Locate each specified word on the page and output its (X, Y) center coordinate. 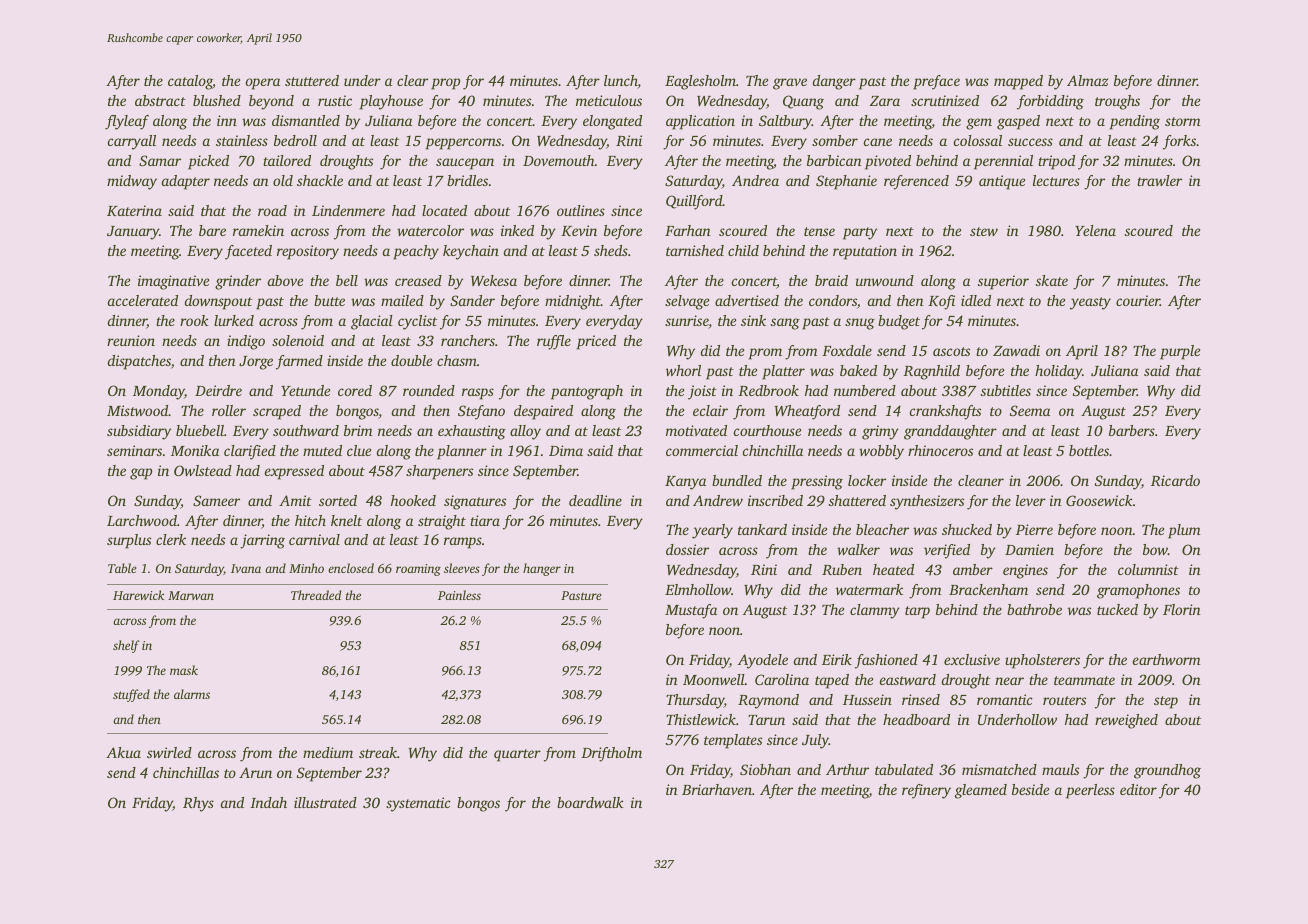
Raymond (768, 701)
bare (212, 230)
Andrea (755, 180)
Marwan (191, 595)
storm (1182, 121)
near (1009, 681)
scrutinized (945, 100)
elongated (612, 122)
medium (328, 752)
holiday (1058, 372)
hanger (542, 569)
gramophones (1138, 591)
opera (263, 84)
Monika (195, 450)
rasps (478, 394)
